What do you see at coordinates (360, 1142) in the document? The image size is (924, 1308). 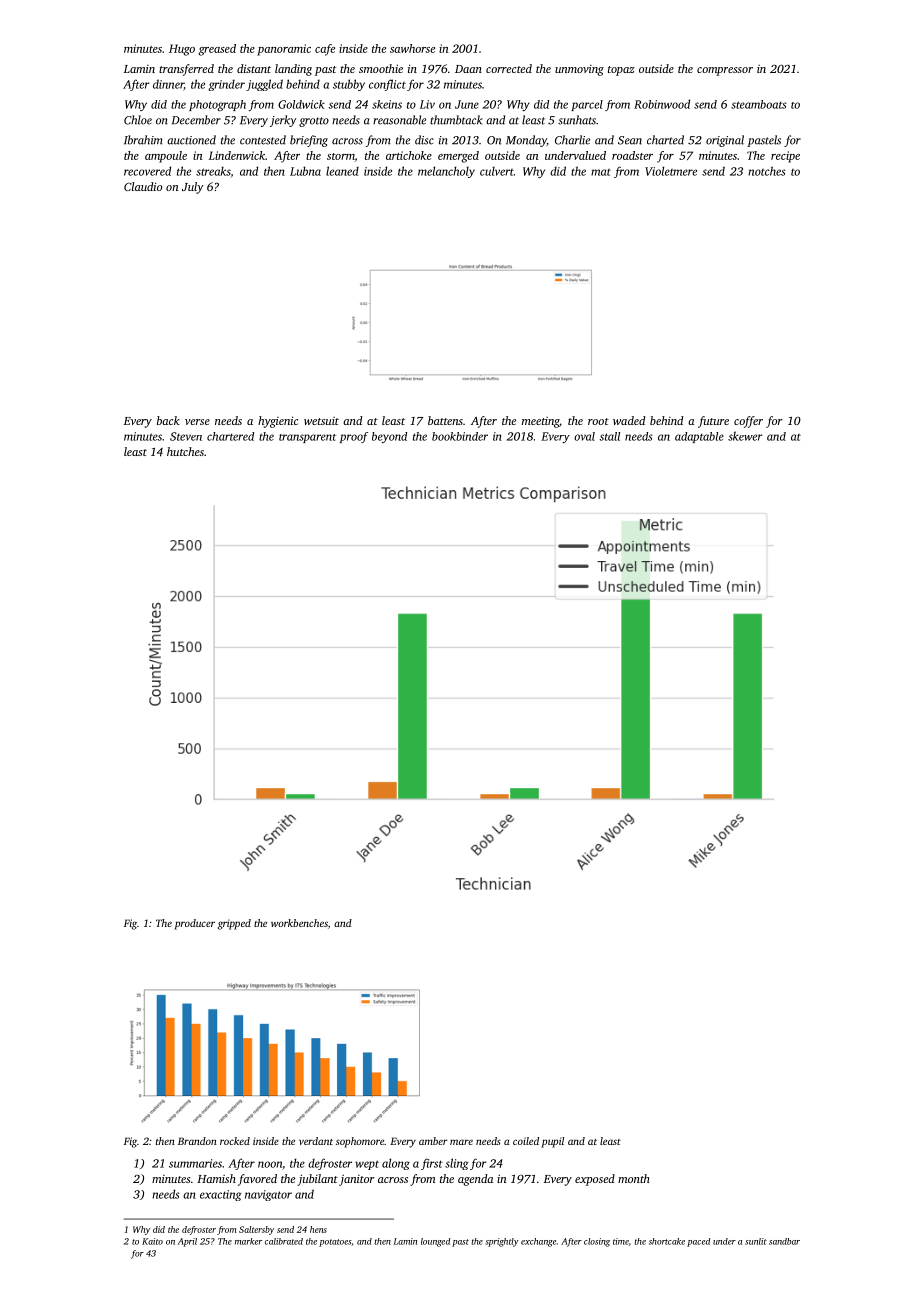 I see `sophomore` at bounding box center [360, 1142].
